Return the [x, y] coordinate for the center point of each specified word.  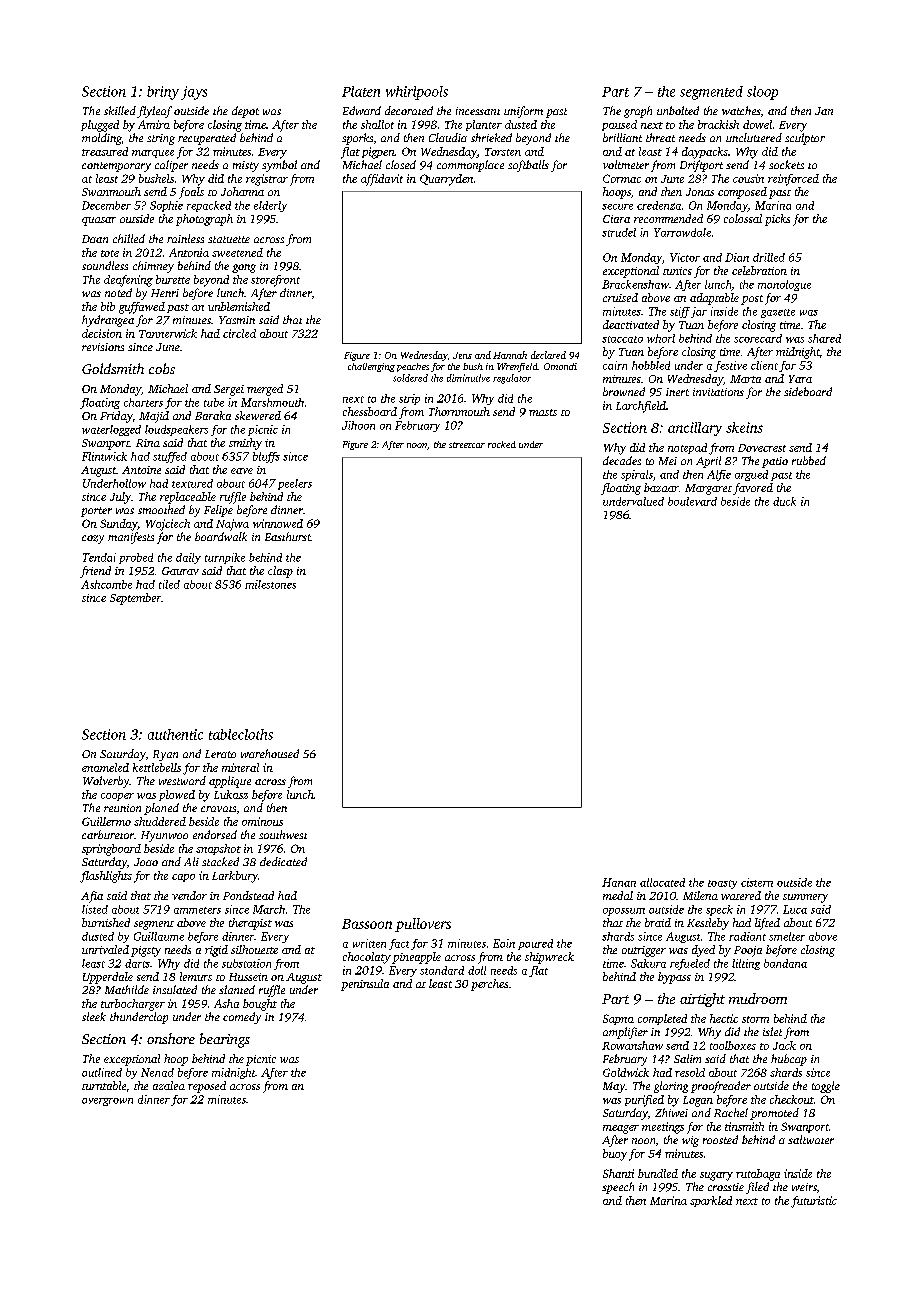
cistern [757, 882]
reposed [207, 1087]
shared [824, 338]
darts [137, 963]
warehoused [270, 753]
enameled [105, 767]
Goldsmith [113, 368]
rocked [502, 444]
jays [194, 93]
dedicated [283, 861]
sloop [762, 93]
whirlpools [417, 93]
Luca [795, 909]
